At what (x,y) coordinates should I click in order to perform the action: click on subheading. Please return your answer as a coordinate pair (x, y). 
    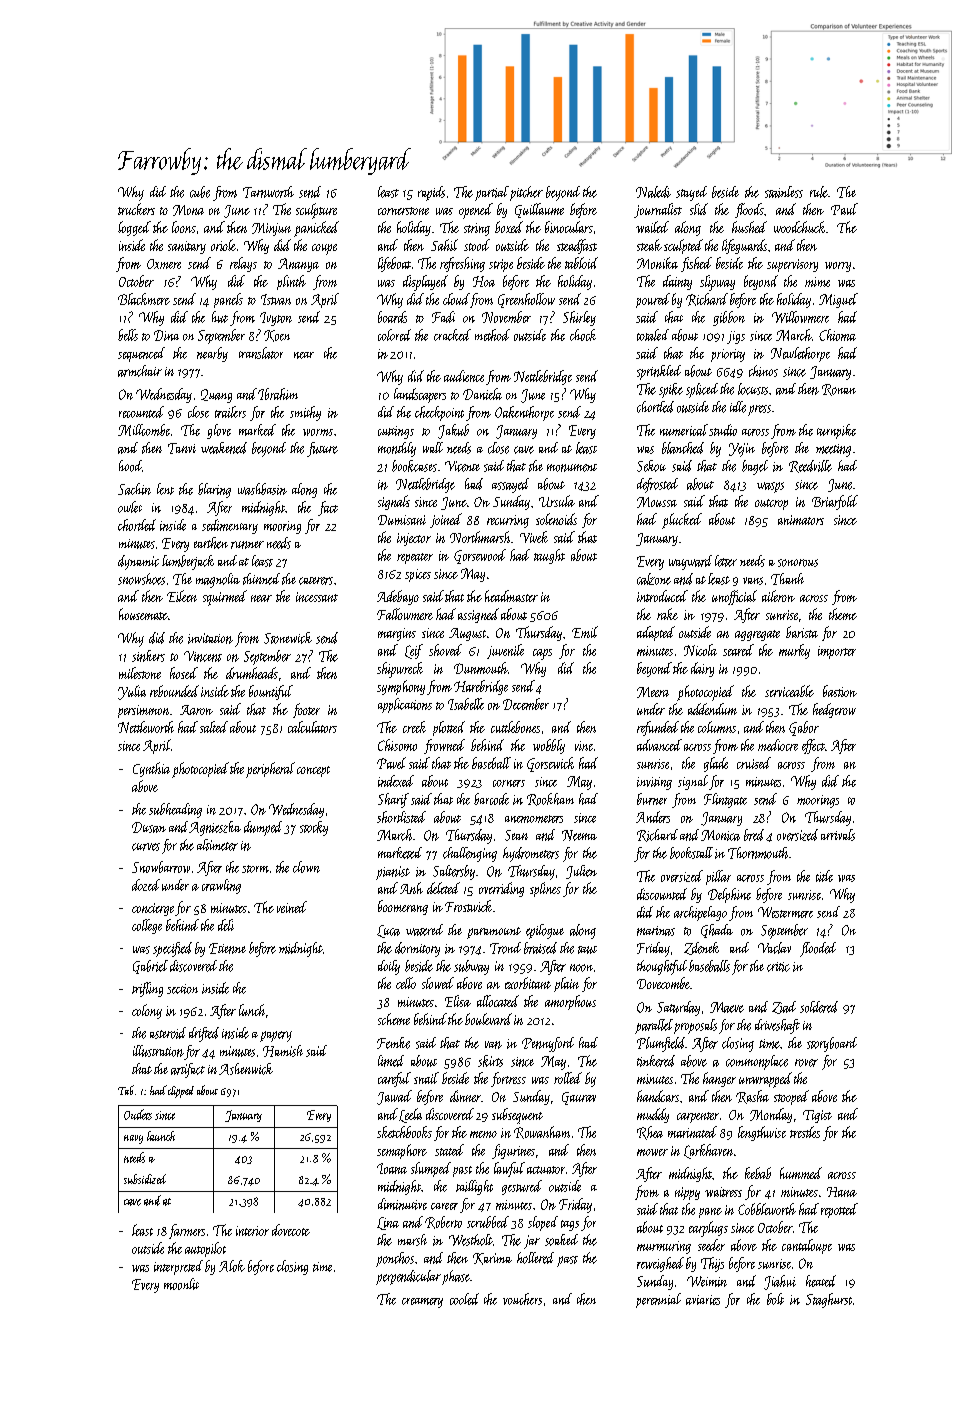
    Looking at the image, I should click on (175, 810).
